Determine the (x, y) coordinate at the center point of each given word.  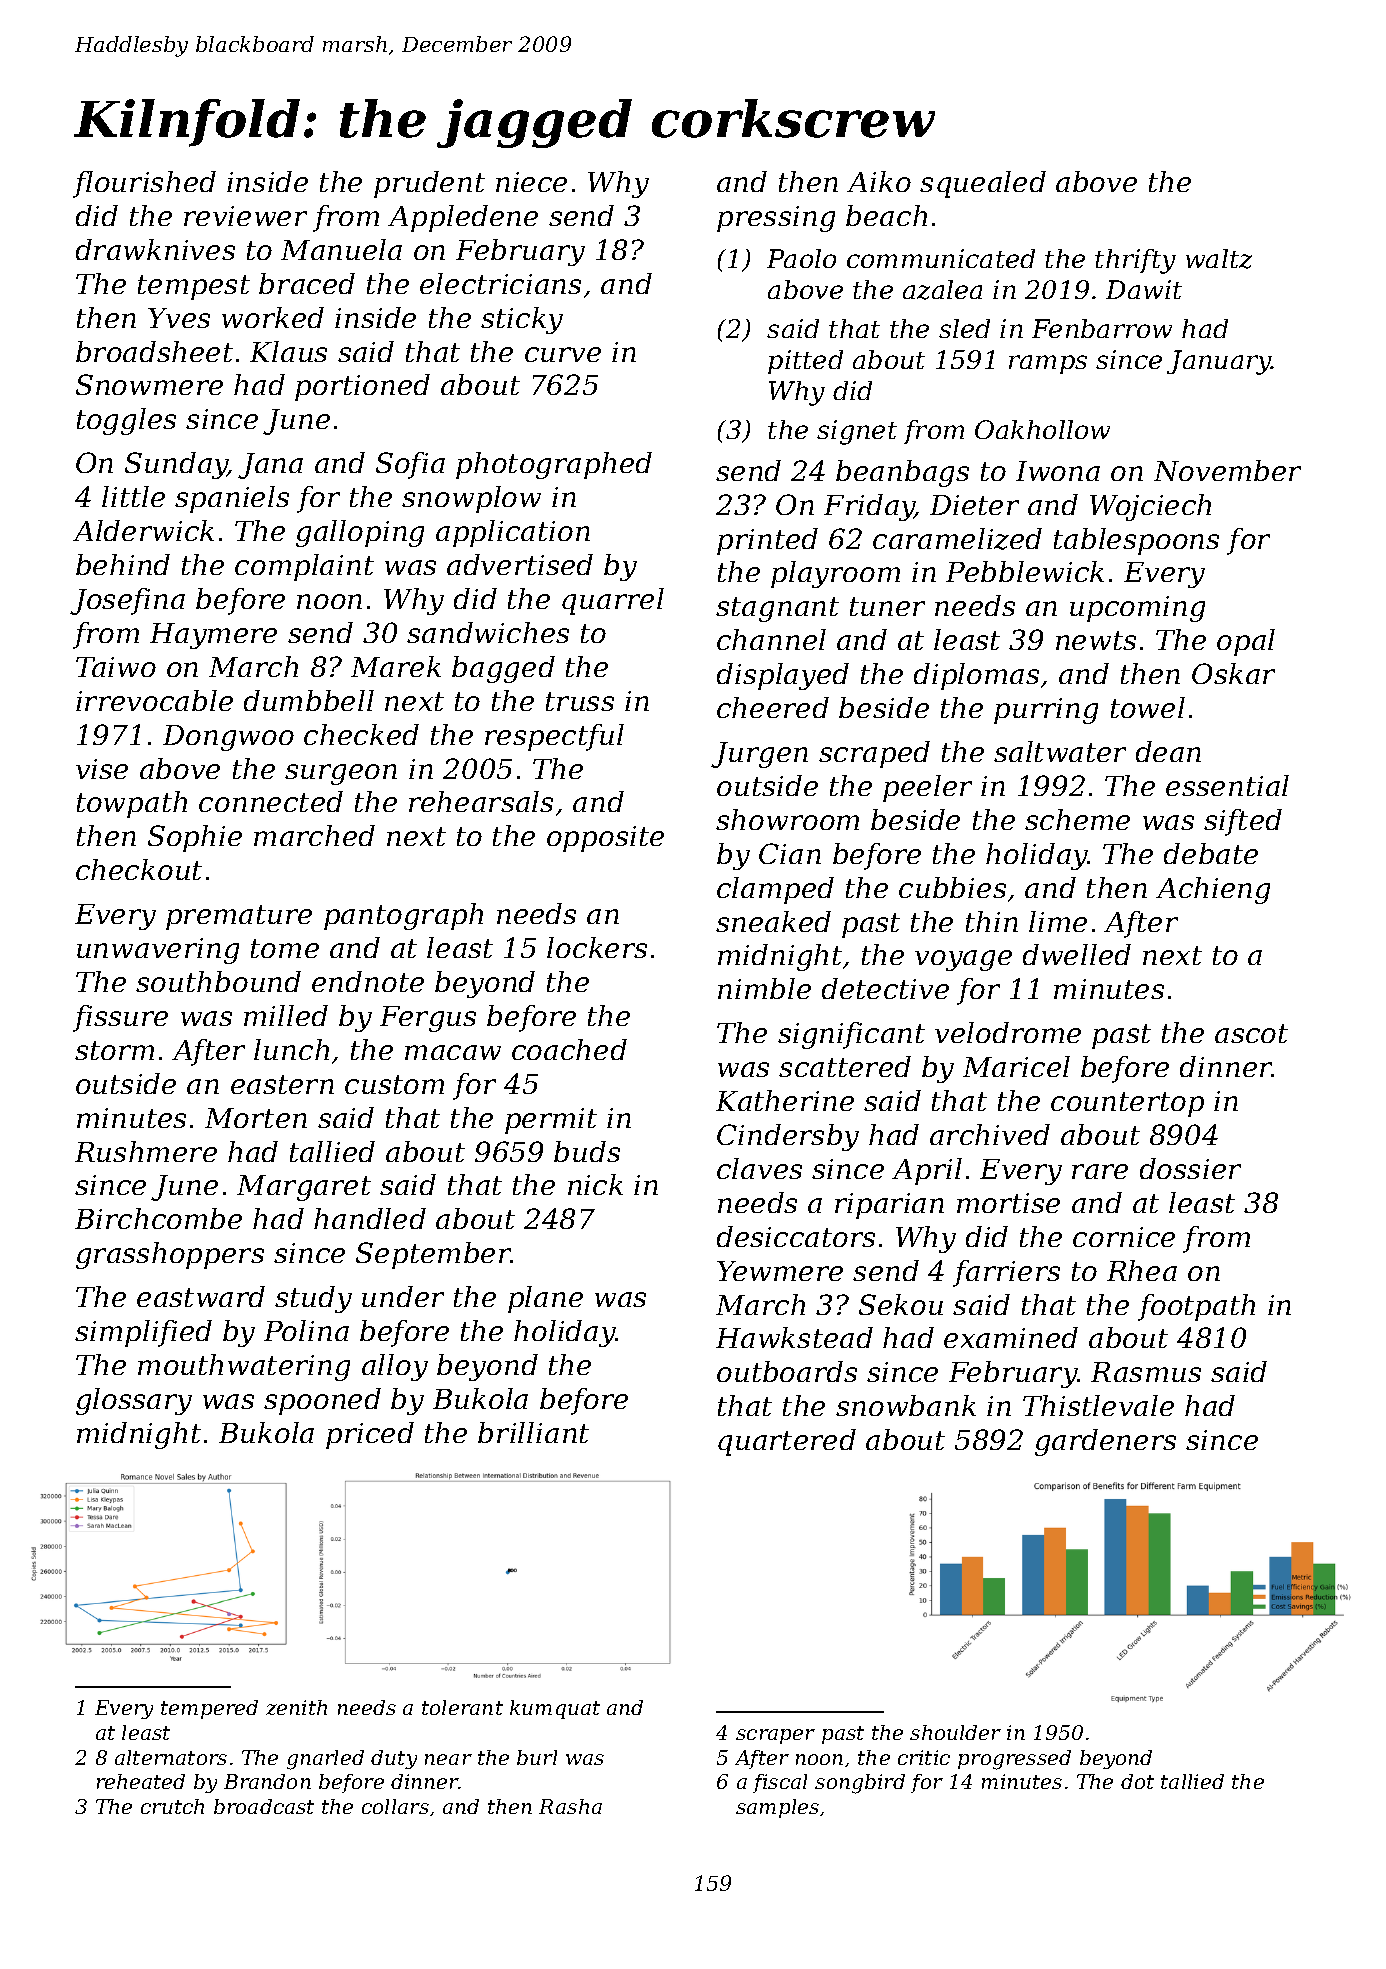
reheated (141, 1781)
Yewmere (780, 1271)
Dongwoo (228, 738)
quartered (787, 1442)
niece (531, 182)
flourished (144, 184)
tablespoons (1136, 541)
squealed (983, 184)
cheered (773, 707)
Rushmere (146, 1151)
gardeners (1105, 1442)
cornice (1124, 1237)
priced (370, 1435)
